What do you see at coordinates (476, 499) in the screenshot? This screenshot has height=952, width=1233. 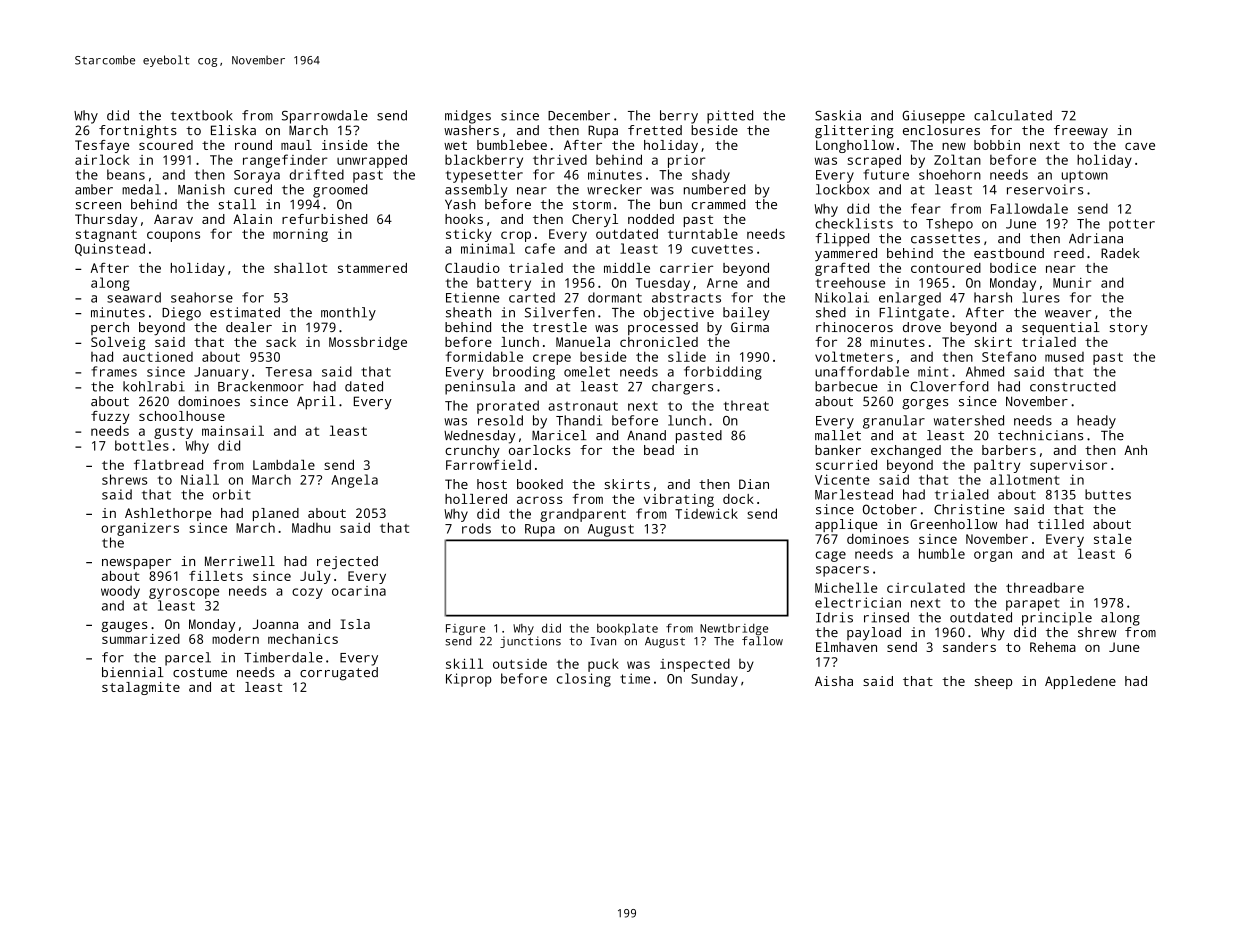 I see `hollered` at bounding box center [476, 499].
